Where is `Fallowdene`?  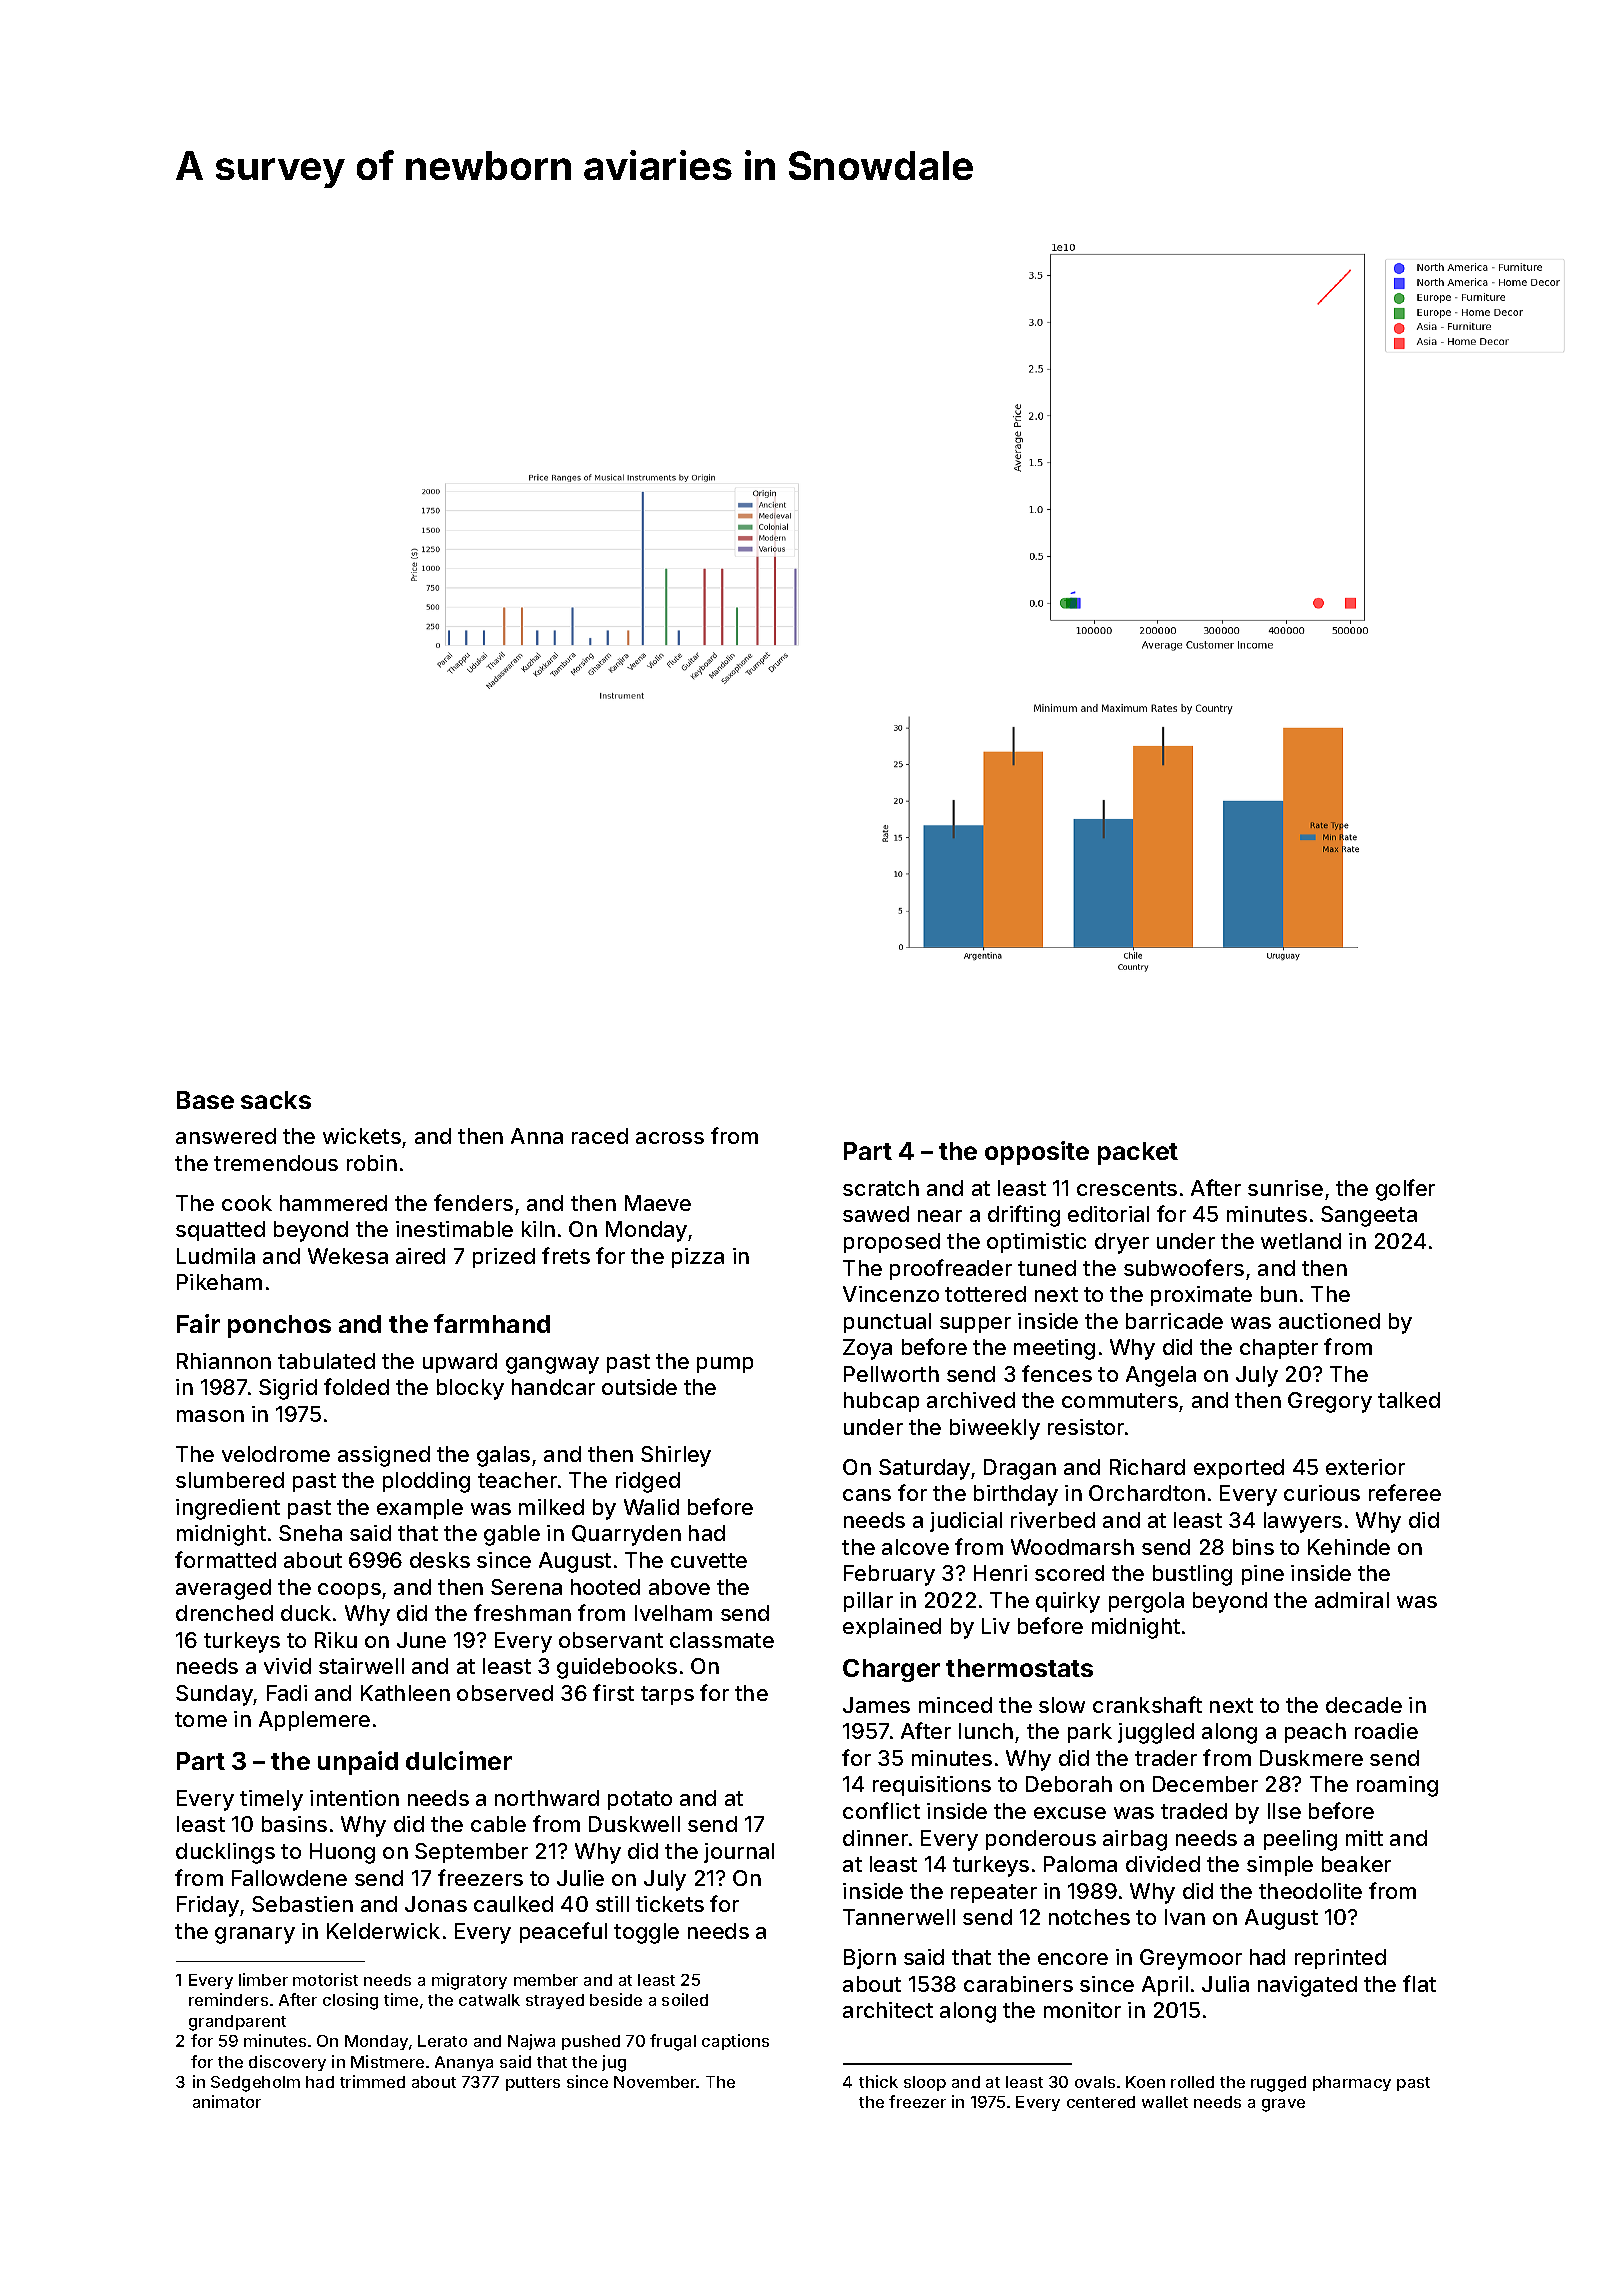
Fallowdene is located at coordinates (289, 1878).
